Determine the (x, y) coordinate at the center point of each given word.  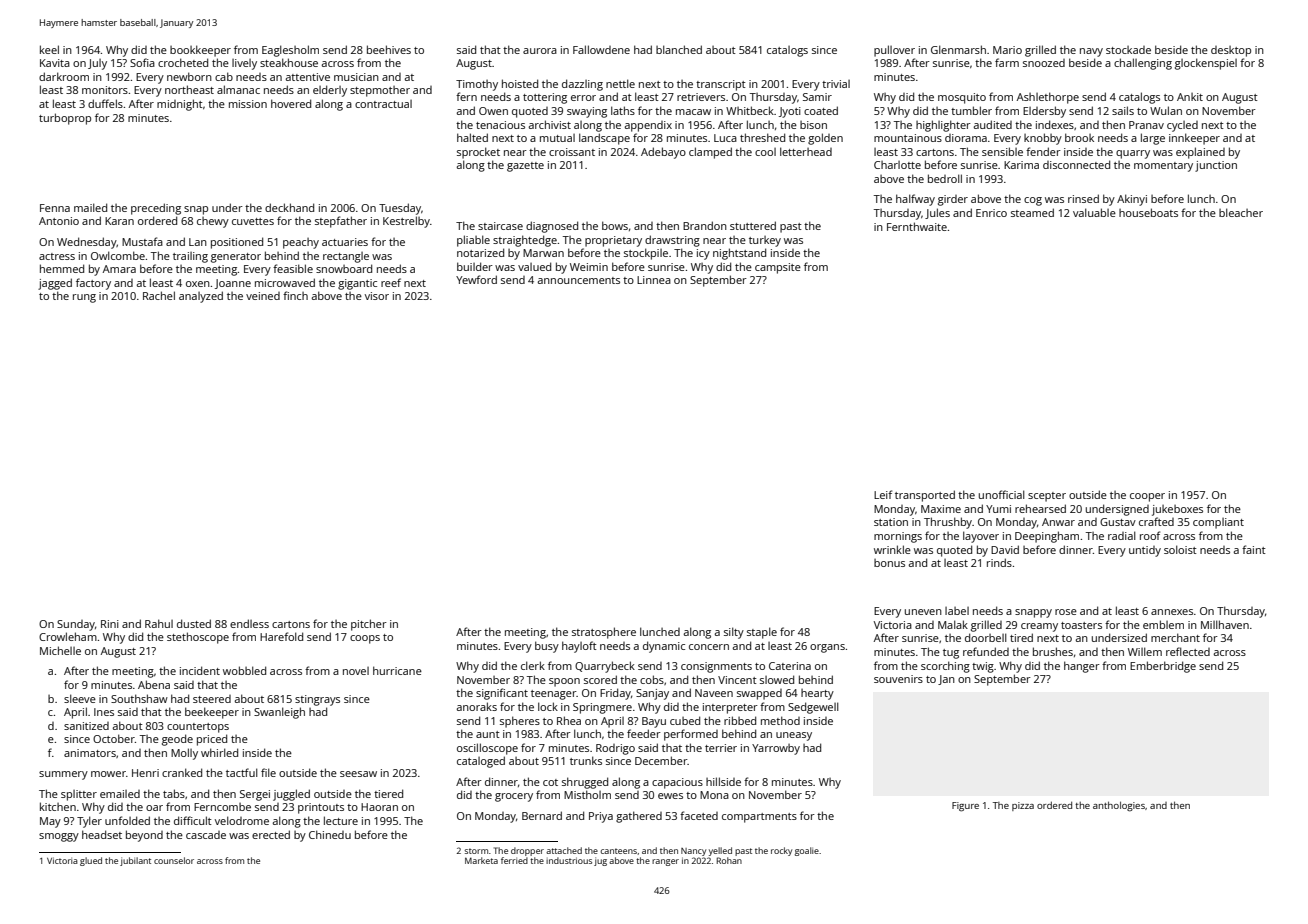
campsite (778, 268)
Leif (883, 494)
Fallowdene (601, 49)
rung (84, 298)
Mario (1007, 50)
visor (377, 296)
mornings (898, 537)
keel (49, 49)
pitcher (369, 625)
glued (91, 861)
